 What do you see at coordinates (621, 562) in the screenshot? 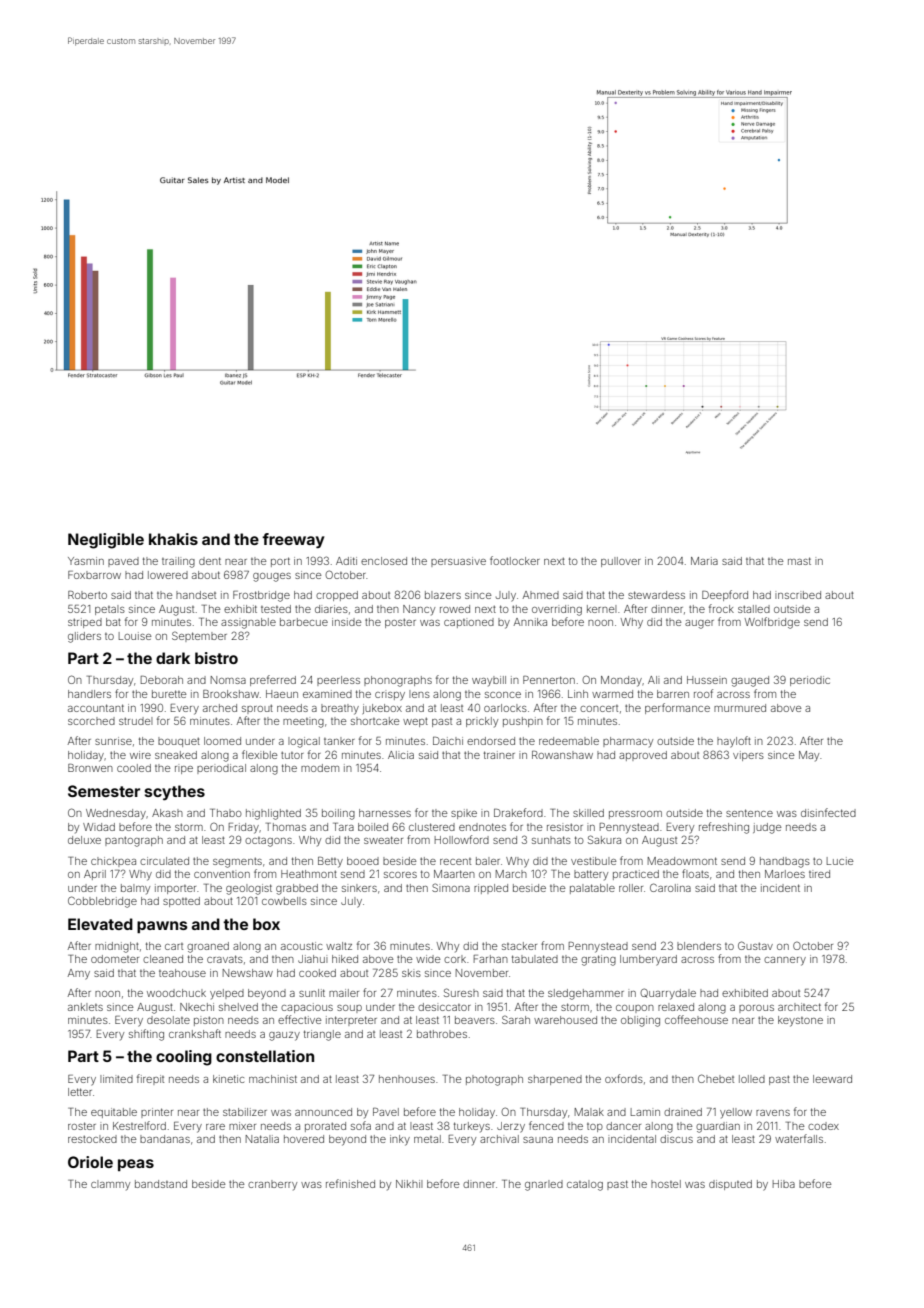
I see `pullover` at bounding box center [621, 562].
